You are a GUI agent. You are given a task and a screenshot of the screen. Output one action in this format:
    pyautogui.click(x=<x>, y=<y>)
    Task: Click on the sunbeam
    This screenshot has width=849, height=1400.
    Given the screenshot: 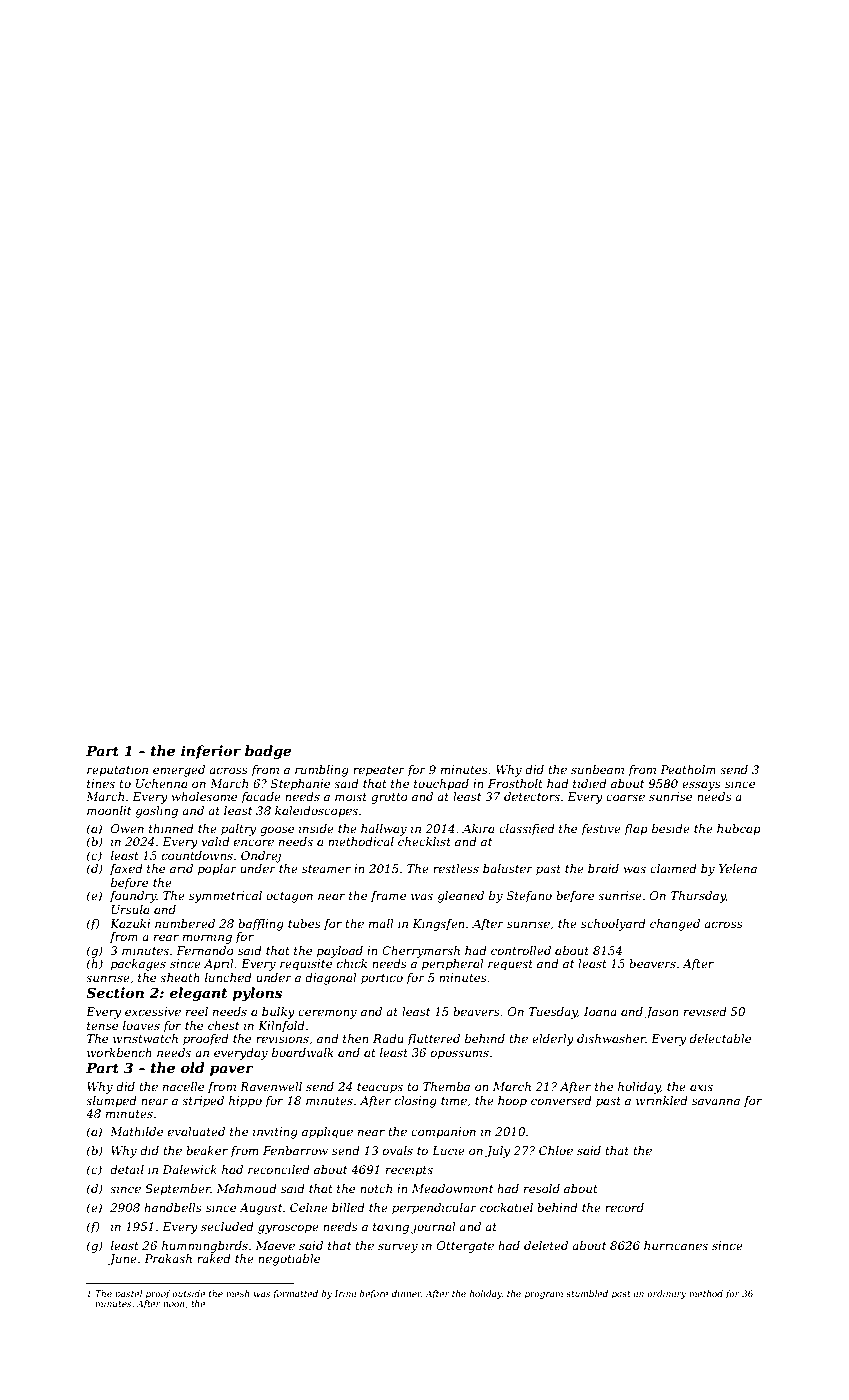 What is the action you would take?
    pyautogui.click(x=597, y=769)
